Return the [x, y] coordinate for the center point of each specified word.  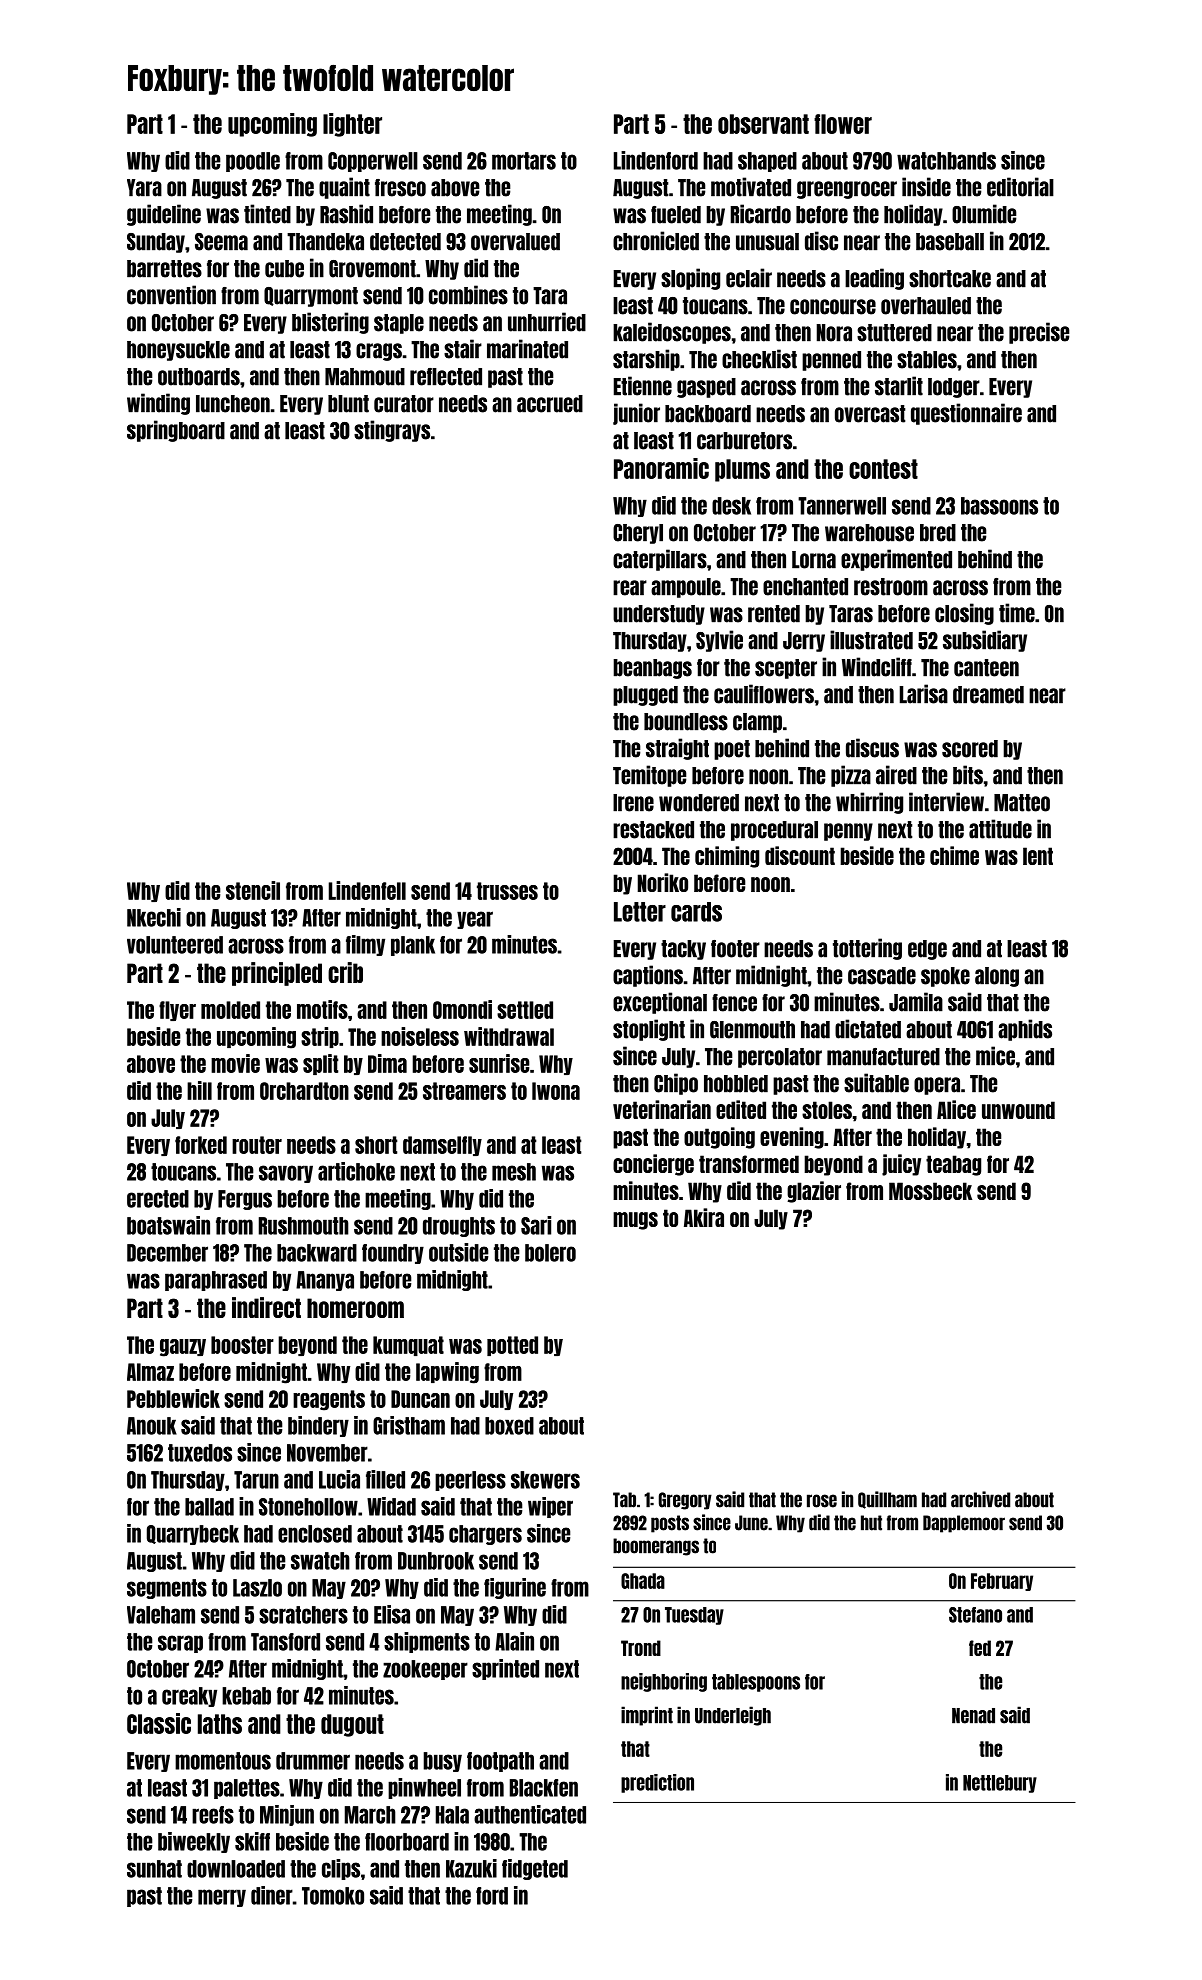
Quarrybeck [193, 1535]
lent [1038, 856]
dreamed [988, 695]
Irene [633, 803]
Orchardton [304, 1091]
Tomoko [333, 1896]
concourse [833, 307]
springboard [176, 431]
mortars [524, 161]
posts [670, 1524]
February [1002, 1582]
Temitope [649, 776]
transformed [749, 1164]
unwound [1018, 1110]
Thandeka [325, 242]
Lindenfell [367, 890]
